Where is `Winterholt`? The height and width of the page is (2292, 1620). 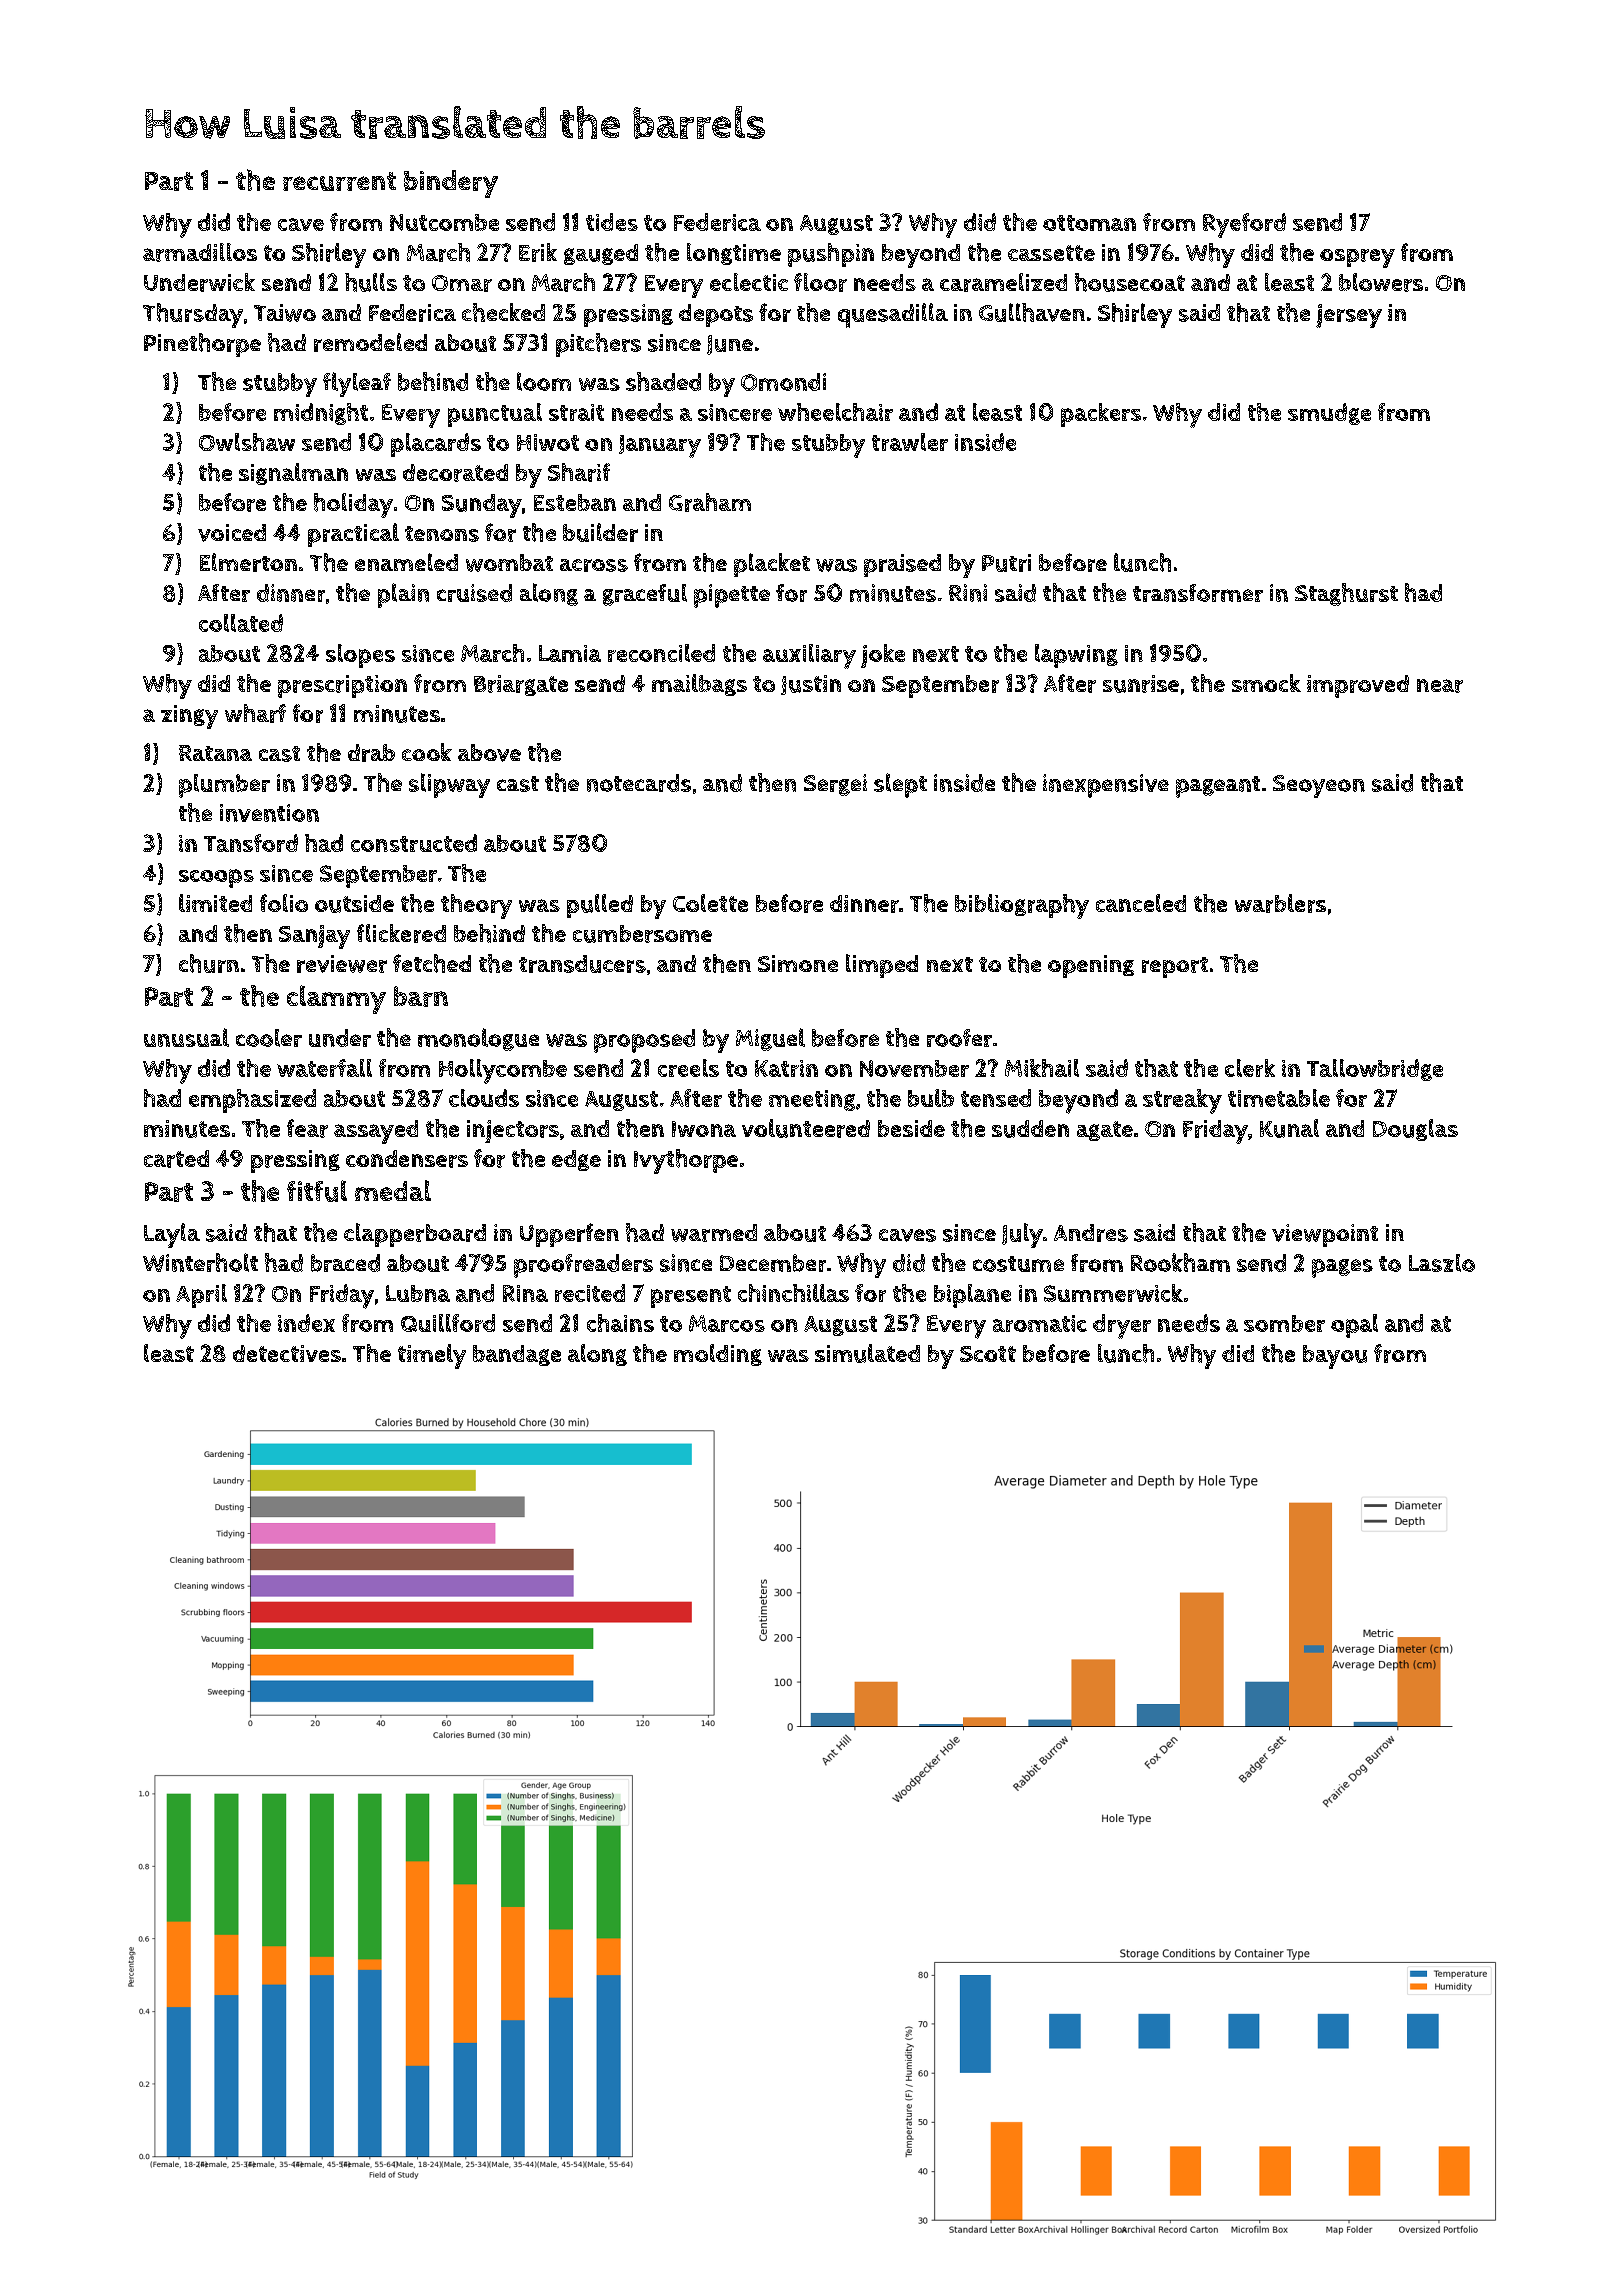 Winterholt is located at coordinates (200, 1262).
